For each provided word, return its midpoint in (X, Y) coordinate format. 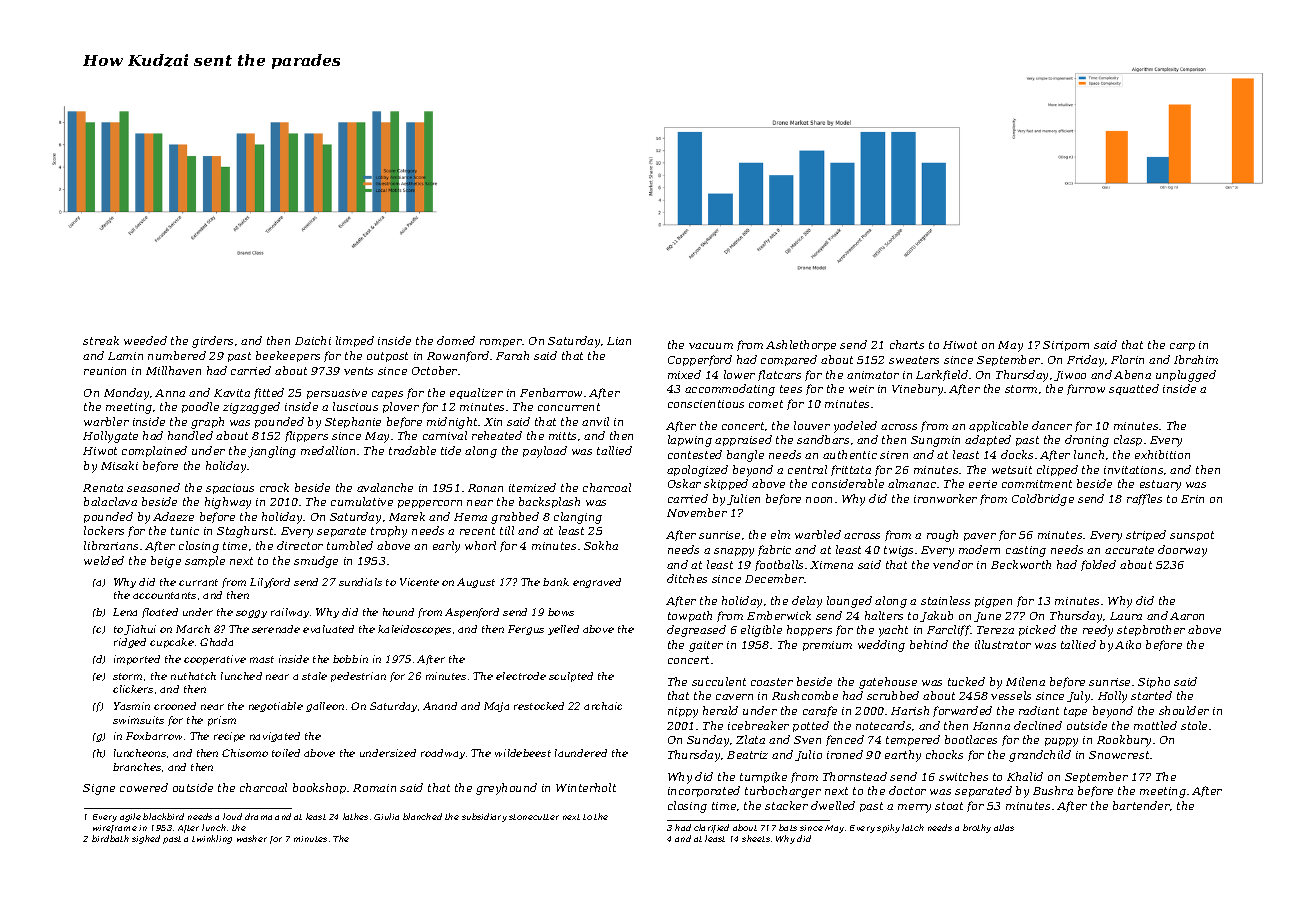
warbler (106, 421)
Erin (1192, 499)
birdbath (110, 838)
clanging (578, 518)
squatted (1134, 389)
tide (451, 450)
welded (104, 560)
